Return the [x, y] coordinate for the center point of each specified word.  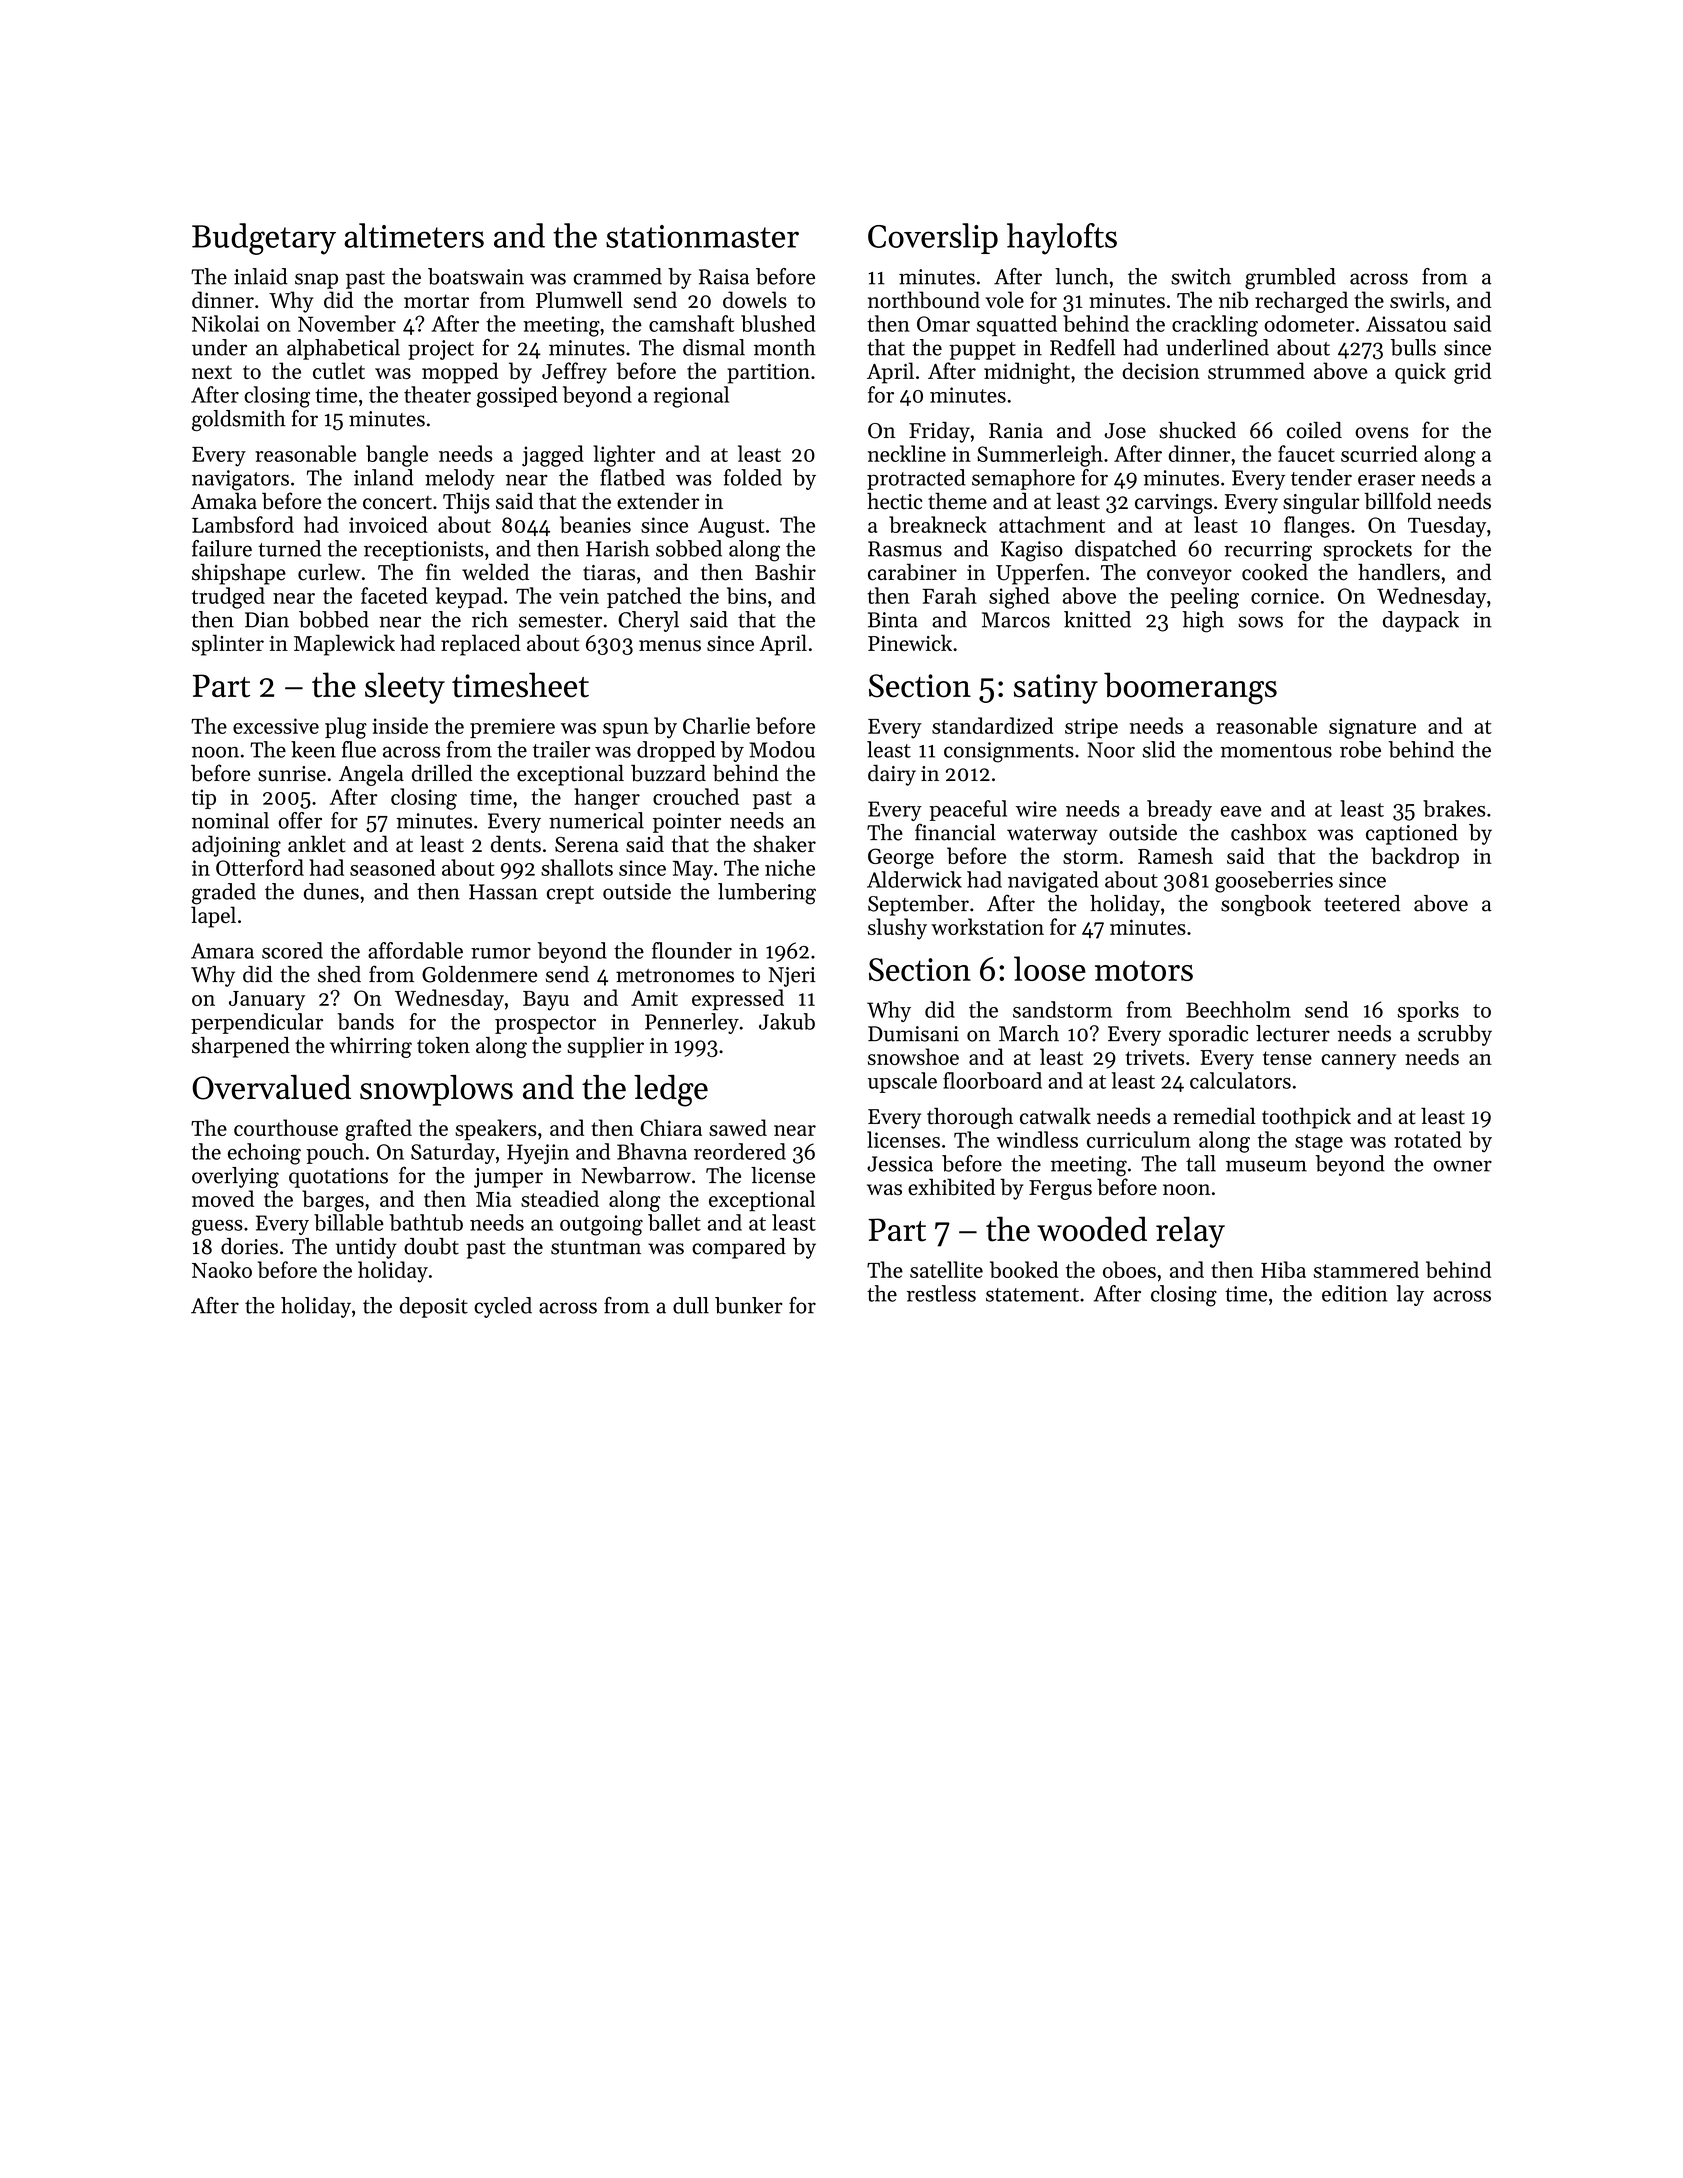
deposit [434, 1307]
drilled [442, 773]
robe [1360, 749]
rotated [1428, 1139]
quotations [338, 1178]
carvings [1173, 504]
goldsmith [239, 420]
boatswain [476, 276]
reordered [740, 1151]
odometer [1309, 323]
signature [1372, 728]
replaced [481, 645]
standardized [993, 725]
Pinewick [910, 643]
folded [753, 477]
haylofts [1062, 239]
